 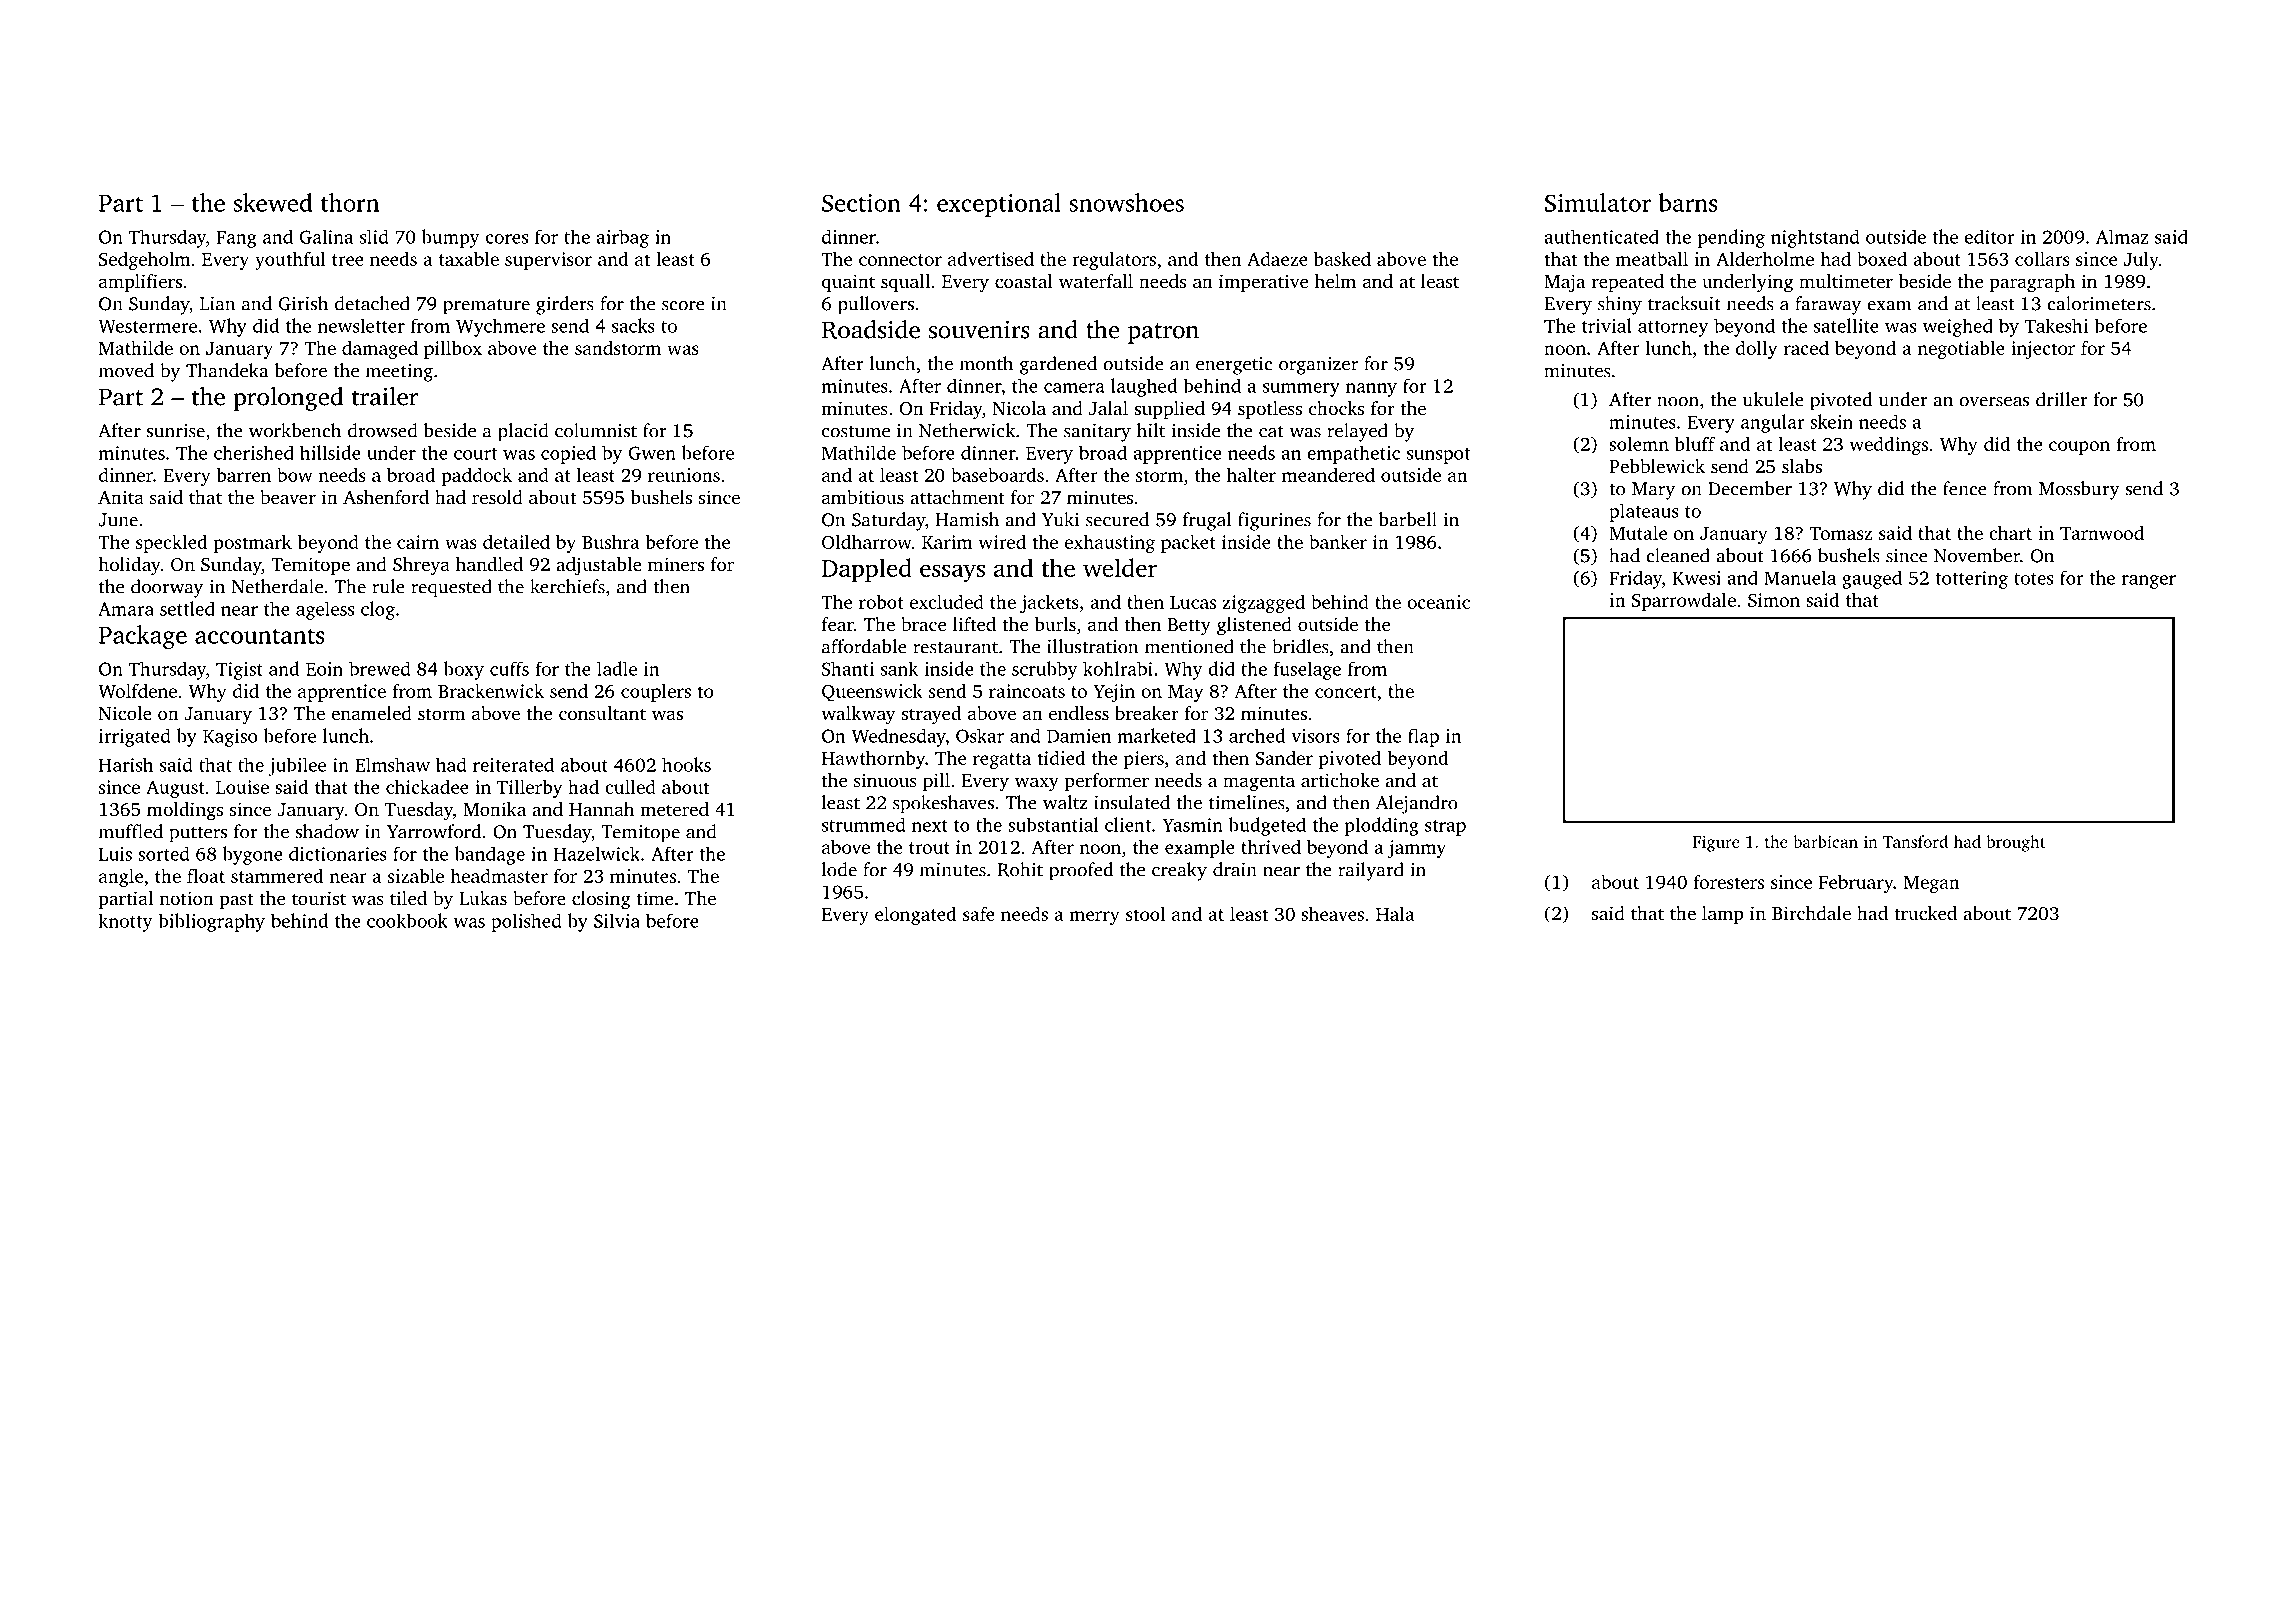 What do you see at coordinates (617, 920) in the screenshot?
I see `Silvia` at bounding box center [617, 920].
